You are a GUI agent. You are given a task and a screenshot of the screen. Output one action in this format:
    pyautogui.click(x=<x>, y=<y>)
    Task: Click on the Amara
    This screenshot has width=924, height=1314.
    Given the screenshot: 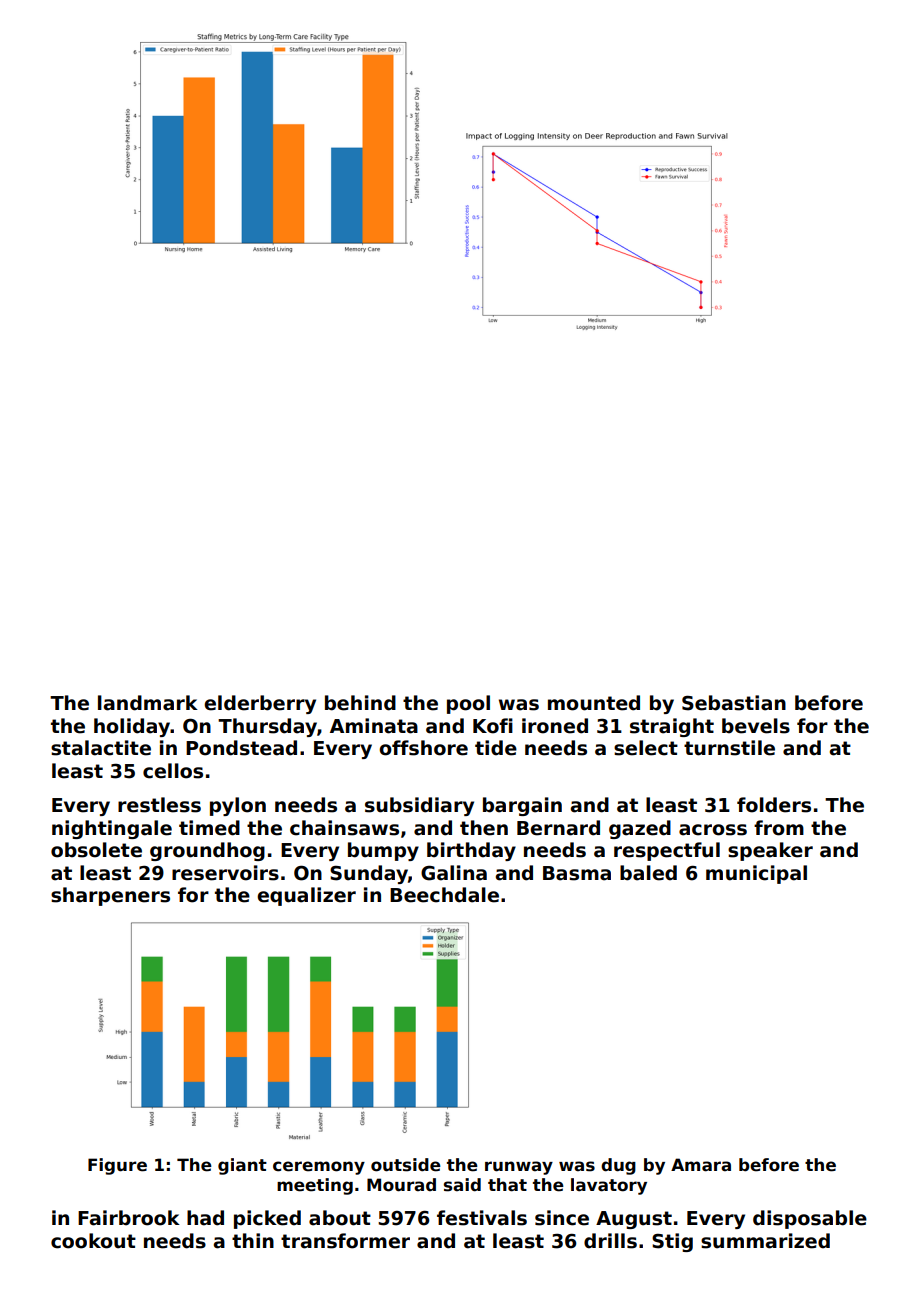 What is the action you would take?
    pyautogui.click(x=701, y=1165)
